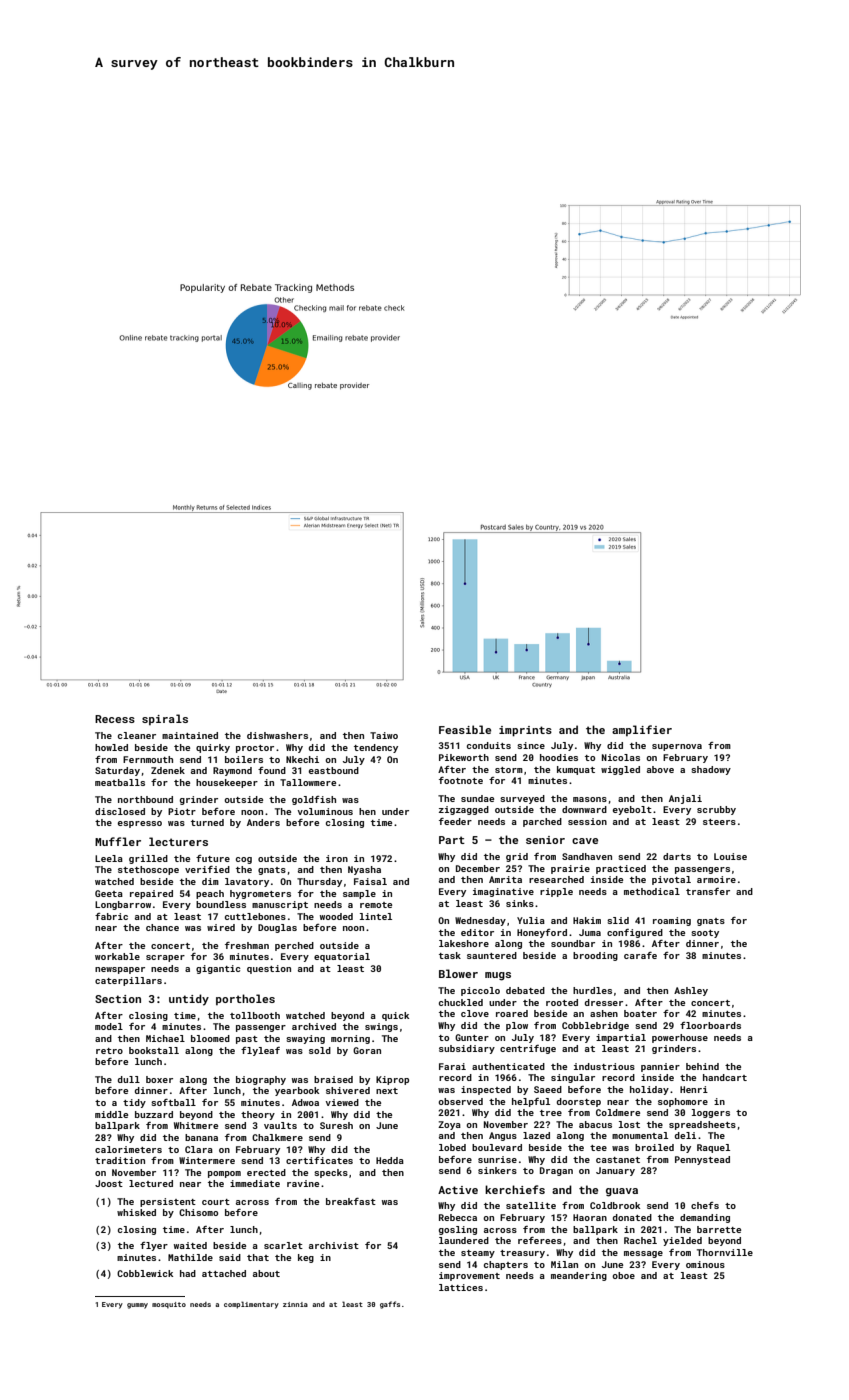 This page has width=849, height=1400. Describe the element at coordinates (640, 955) in the page. I see `carafe` at that location.
